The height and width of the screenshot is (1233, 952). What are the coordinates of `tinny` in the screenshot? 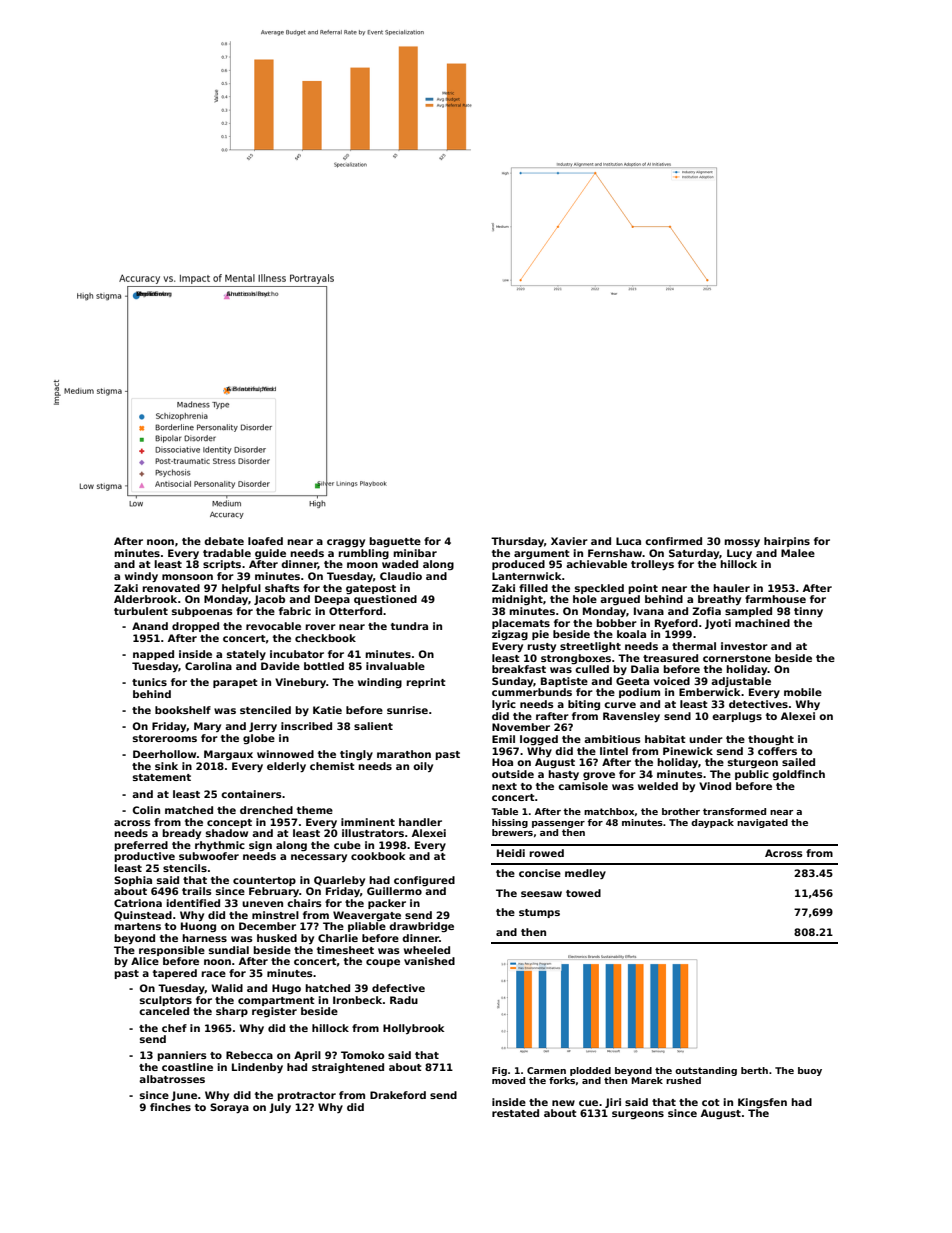 It's located at (808, 612).
